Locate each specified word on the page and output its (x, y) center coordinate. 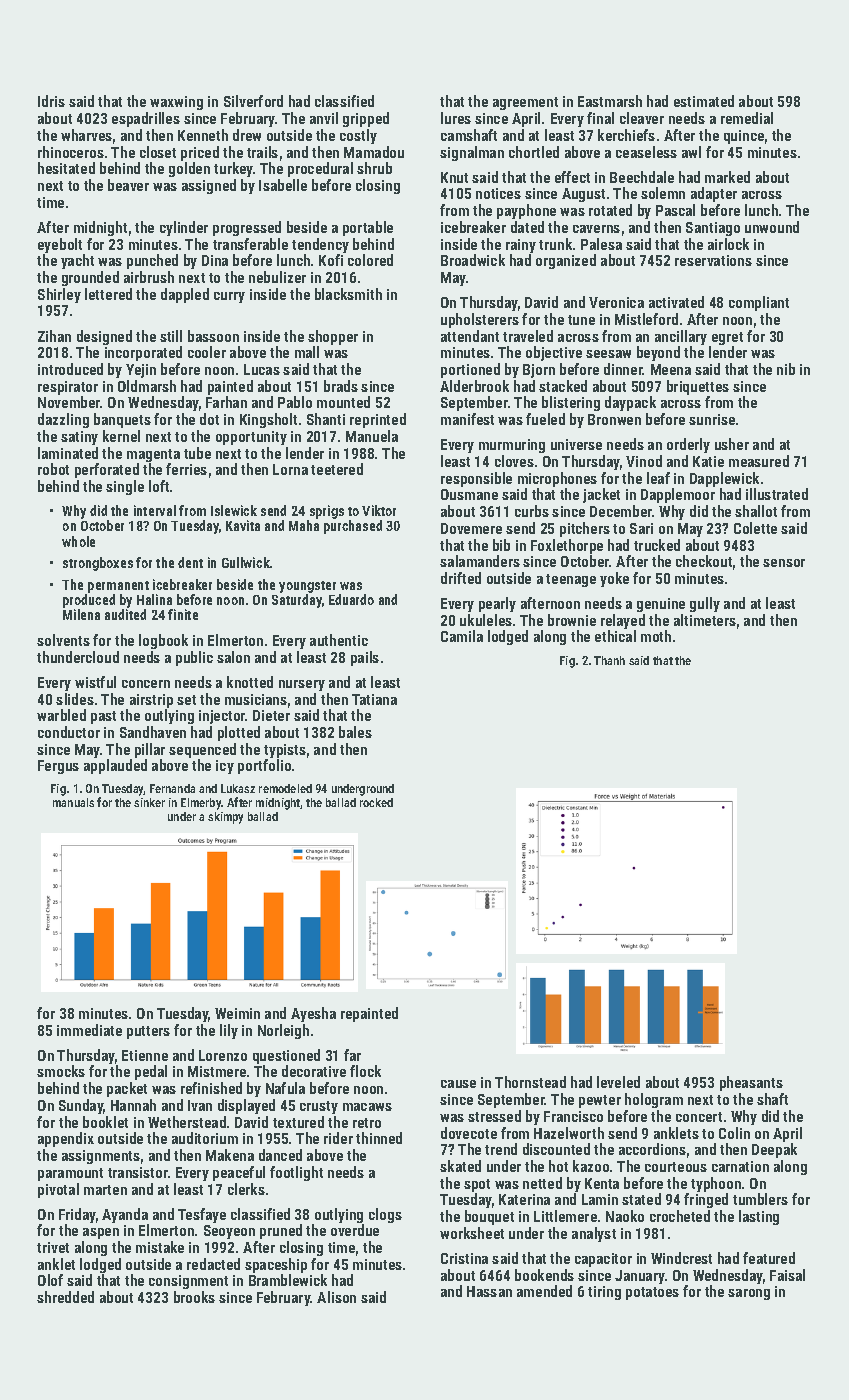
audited (125, 614)
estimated (704, 101)
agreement (525, 103)
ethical (615, 636)
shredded (65, 1297)
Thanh (609, 660)
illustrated (777, 494)
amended (544, 1291)
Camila (462, 636)
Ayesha (313, 1014)
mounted (343, 402)
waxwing (176, 103)
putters (148, 1032)
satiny (79, 438)
